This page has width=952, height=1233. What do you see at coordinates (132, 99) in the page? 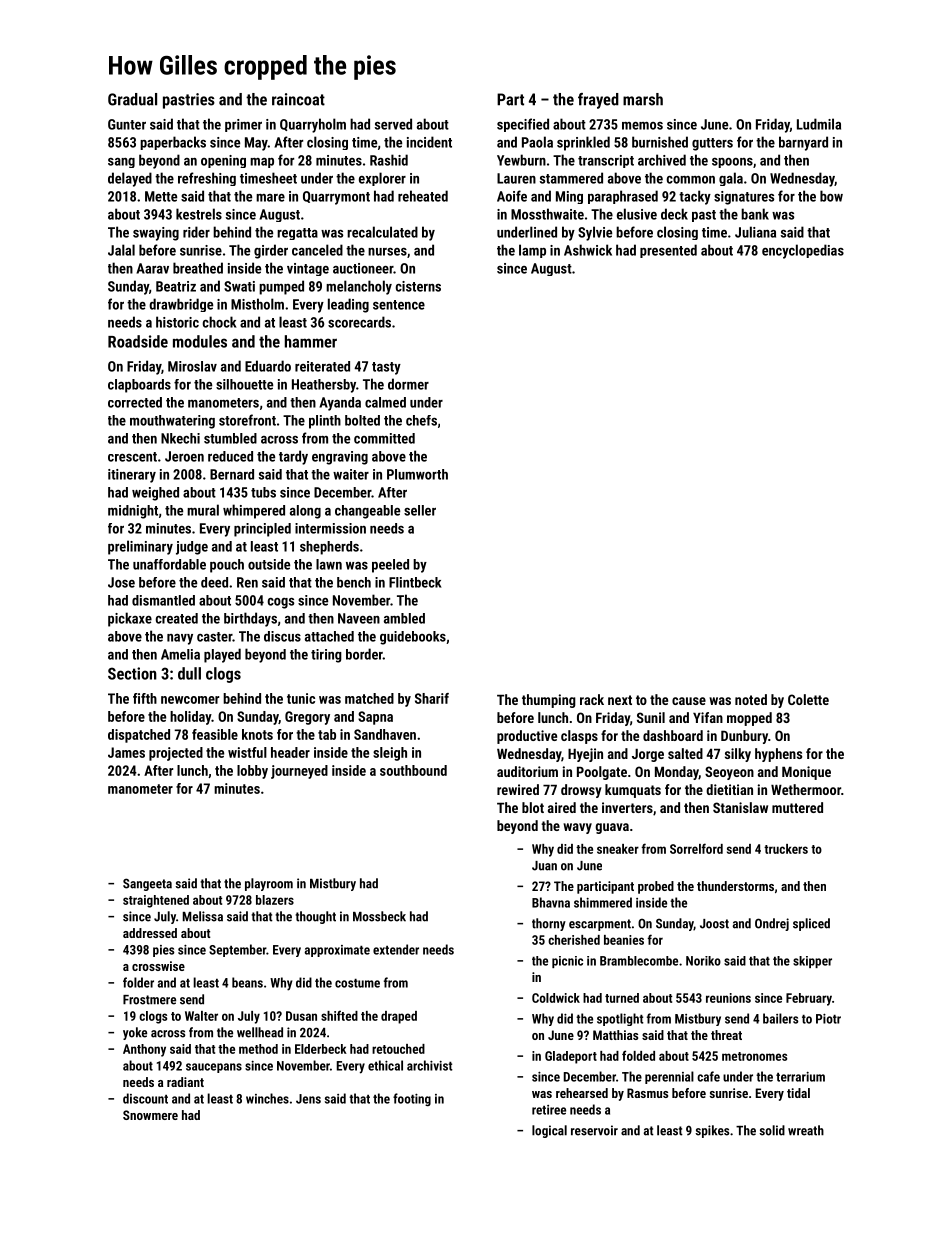
I see `Gradual` at bounding box center [132, 99].
